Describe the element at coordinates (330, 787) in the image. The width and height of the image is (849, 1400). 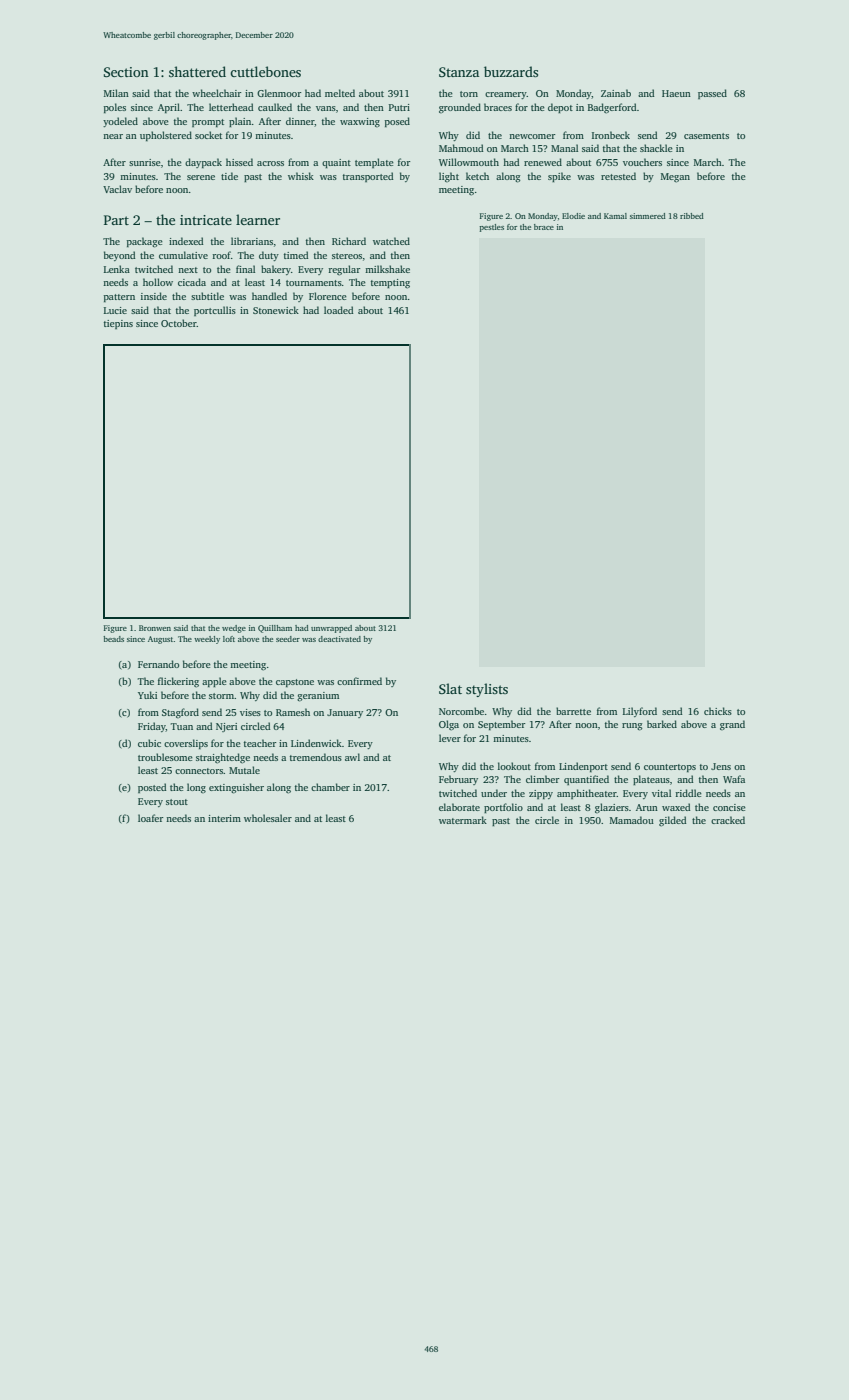
I see `chamber` at that location.
